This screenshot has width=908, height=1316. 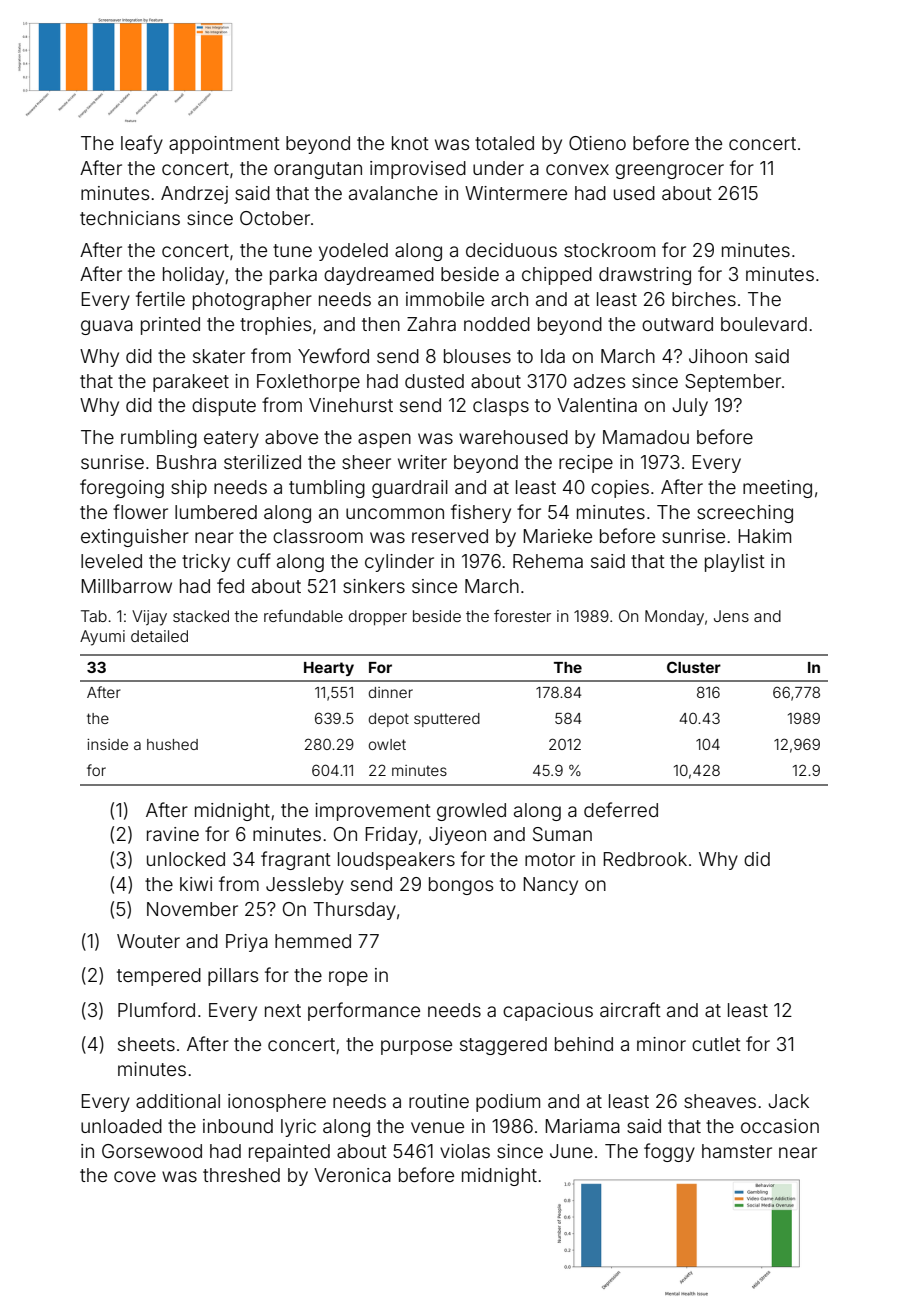 I want to click on Gorsewood, so click(x=152, y=1151).
